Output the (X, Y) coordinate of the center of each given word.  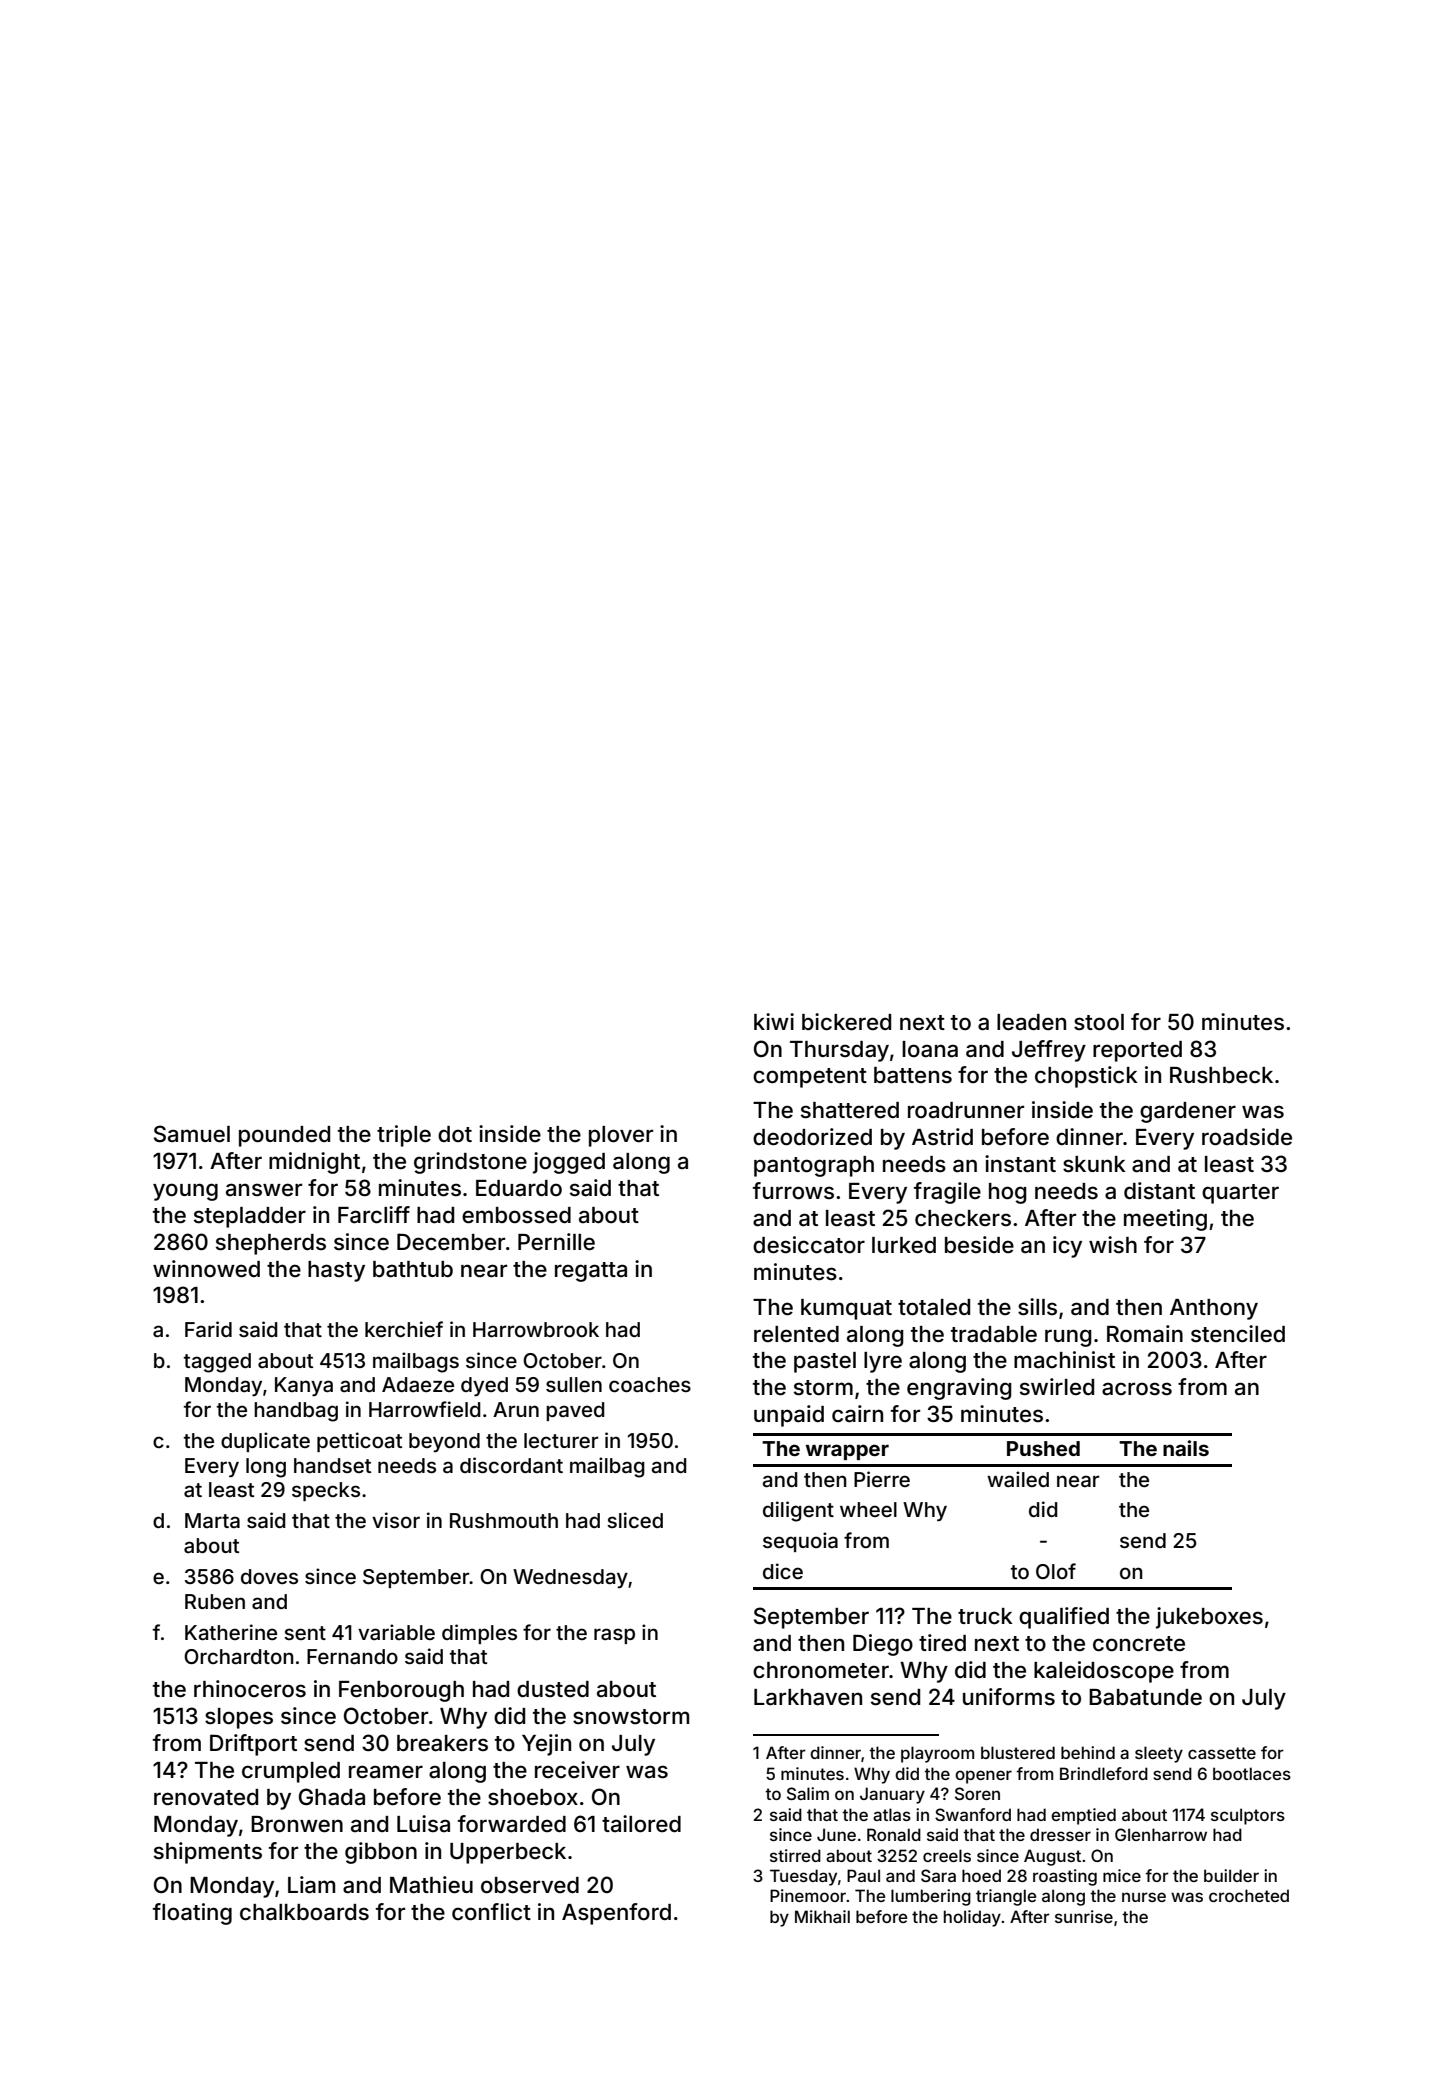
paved (575, 1411)
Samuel (192, 1134)
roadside (1247, 1137)
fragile (947, 1193)
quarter (1240, 1194)
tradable (994, 1334)
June (836, 1834)
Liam (311, 1885)
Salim (808, 1793)
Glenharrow (1161, 1834)
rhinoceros (250, 1689)
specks (326, 1491)
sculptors (1248, 1816)
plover (621, 1136)
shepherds (271, 1244)
